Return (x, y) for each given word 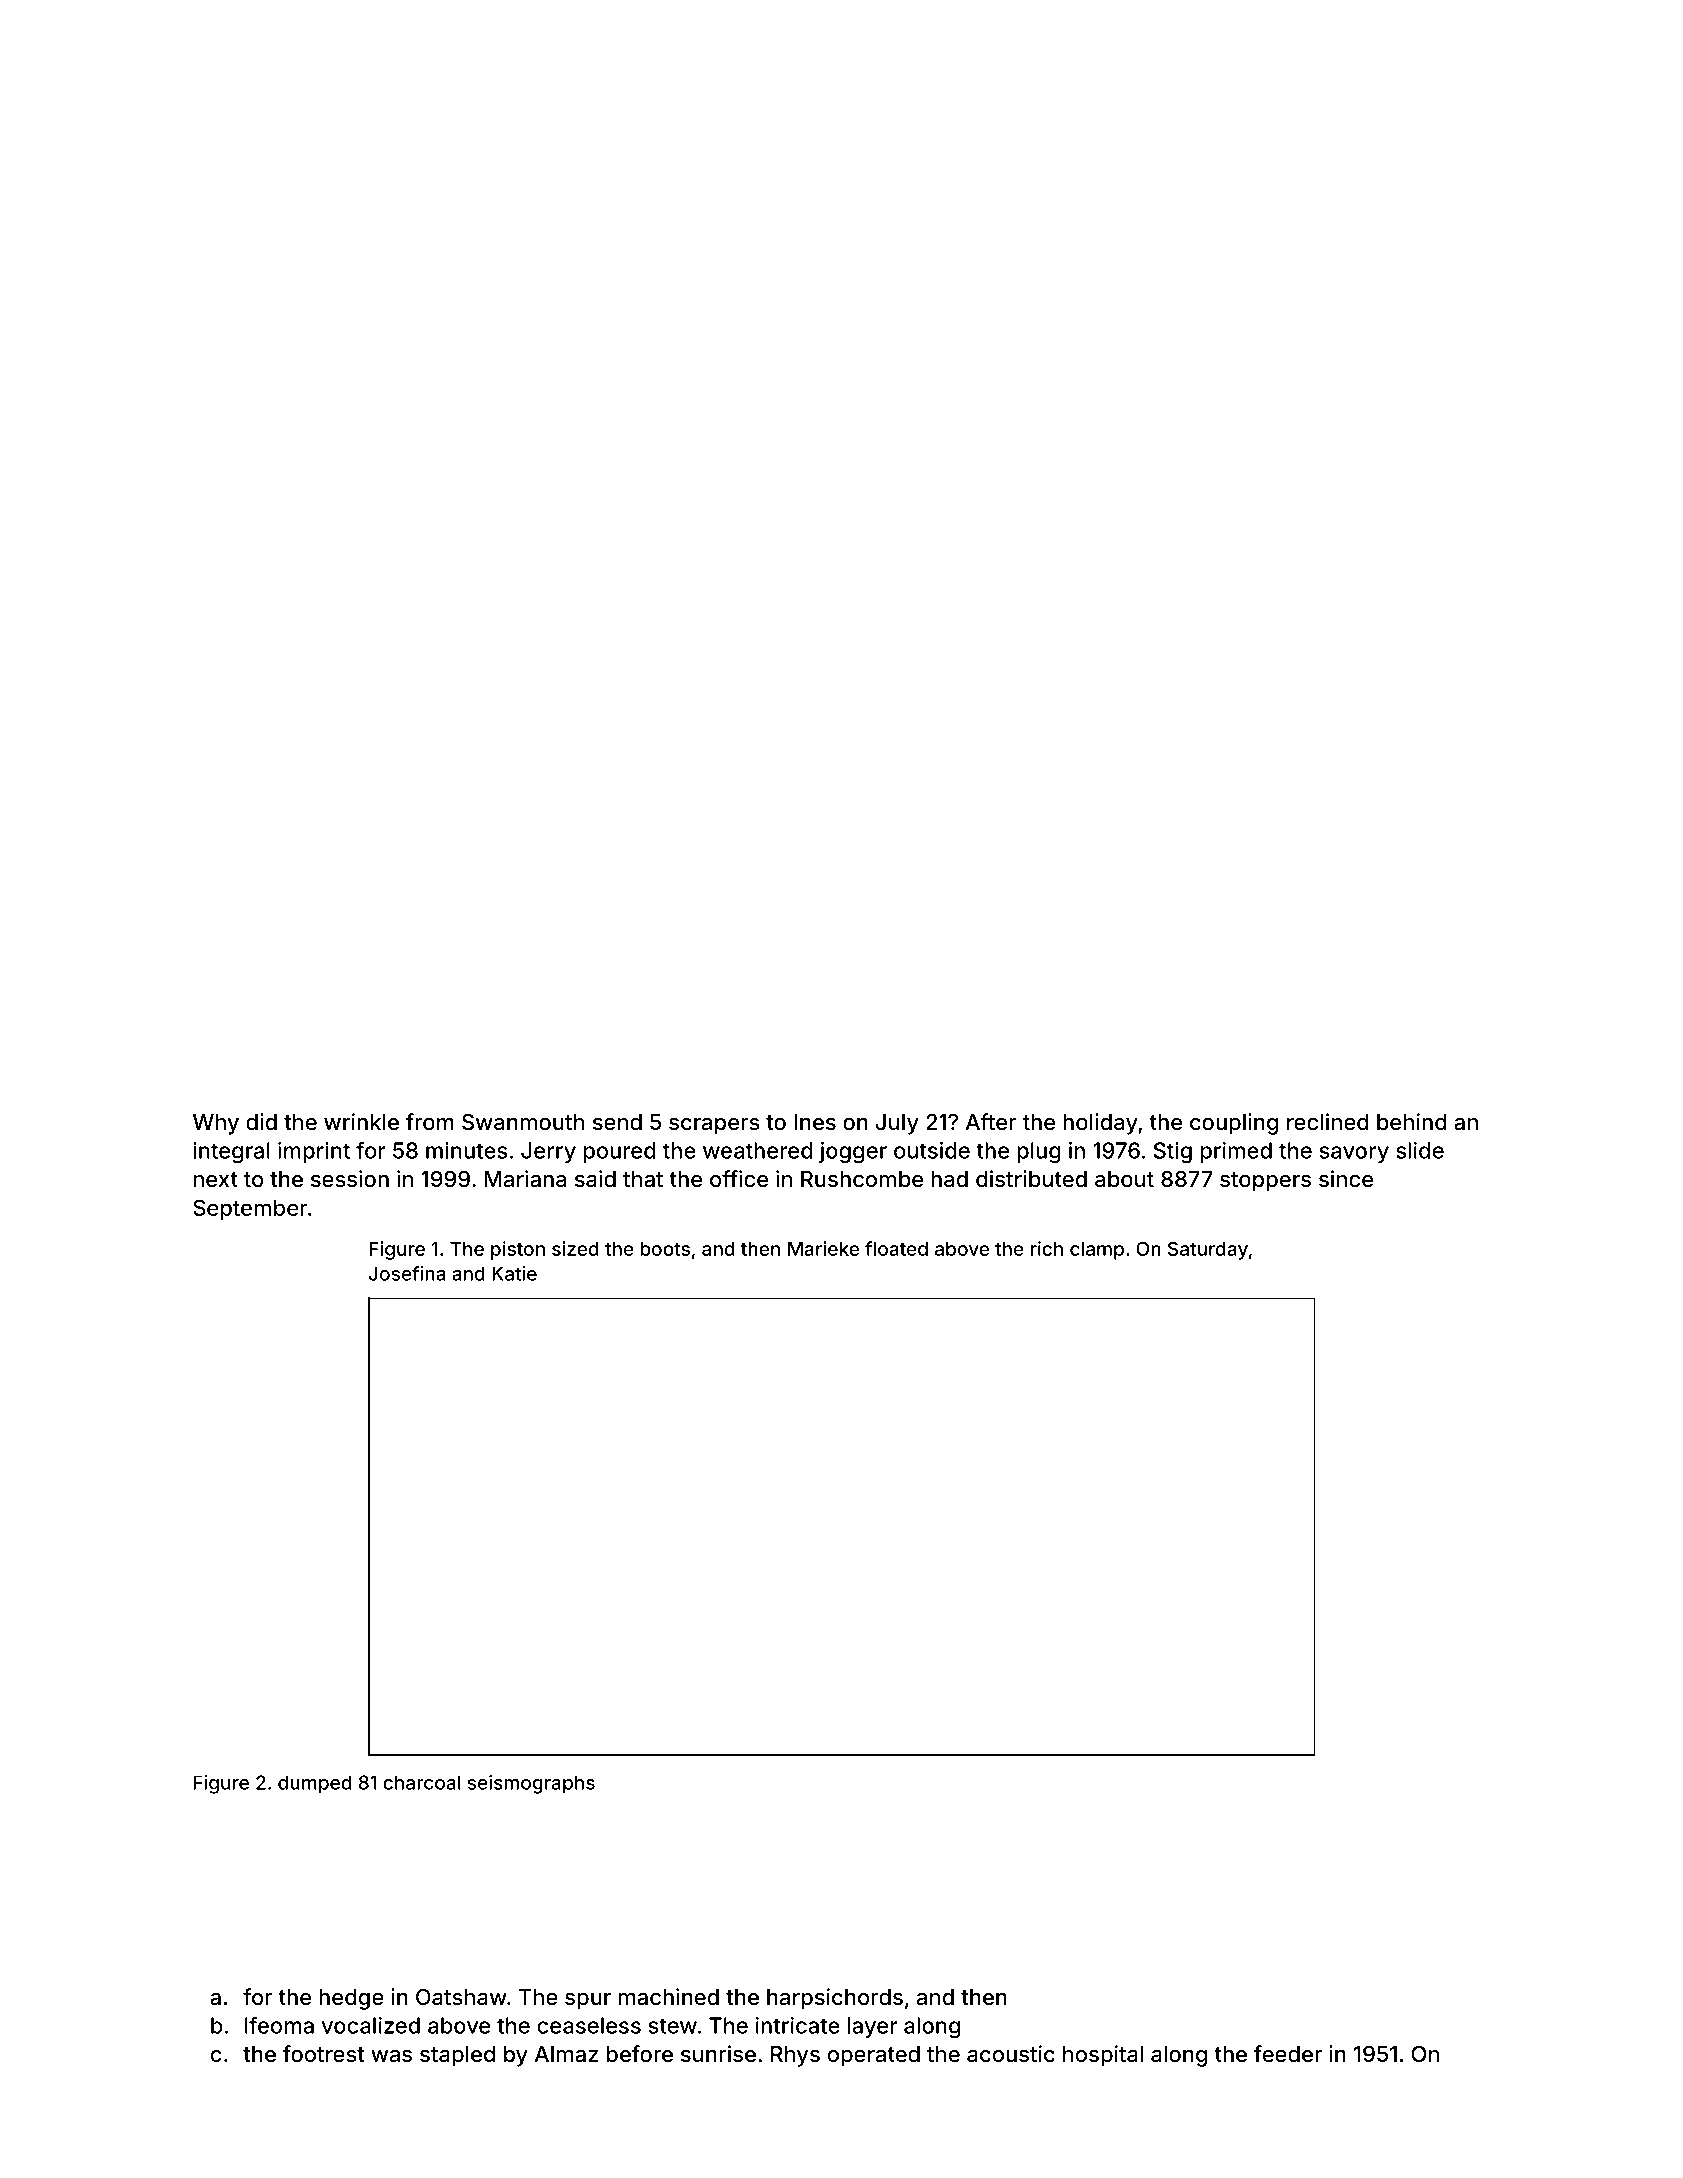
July (897, 1124)
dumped (314, 1784)
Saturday (1208, 1250)
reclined (1328, 1121)
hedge (351, 1999)
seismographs (531, 1784)
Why (216, 1124)
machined (669, 1997)
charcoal (421, 1782)
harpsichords (835, 1999)
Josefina (407, 1273)
